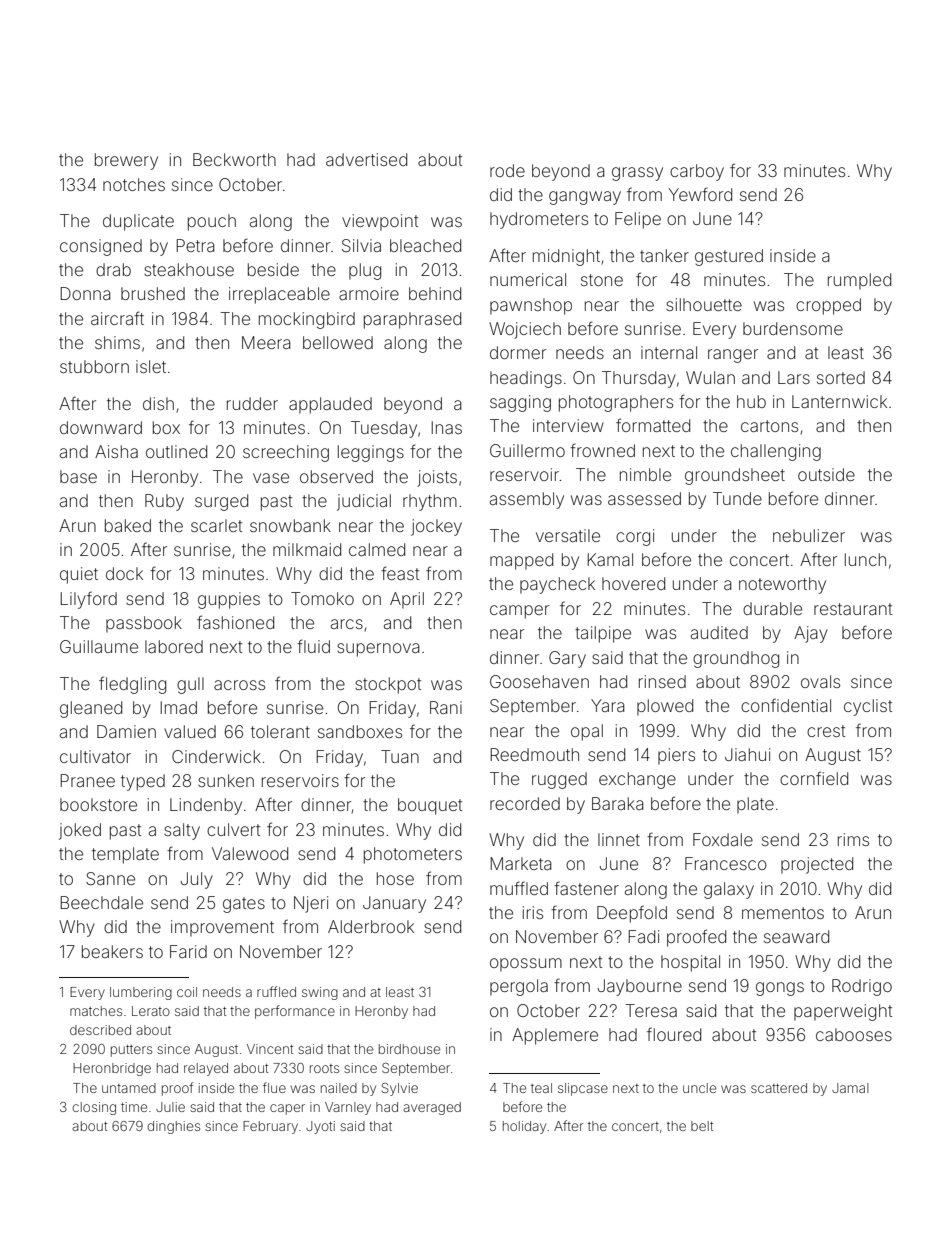 Image resolution: width=952 pixels, height=1233 pixels. I want to click on groundsheet, so click(735, 476).
